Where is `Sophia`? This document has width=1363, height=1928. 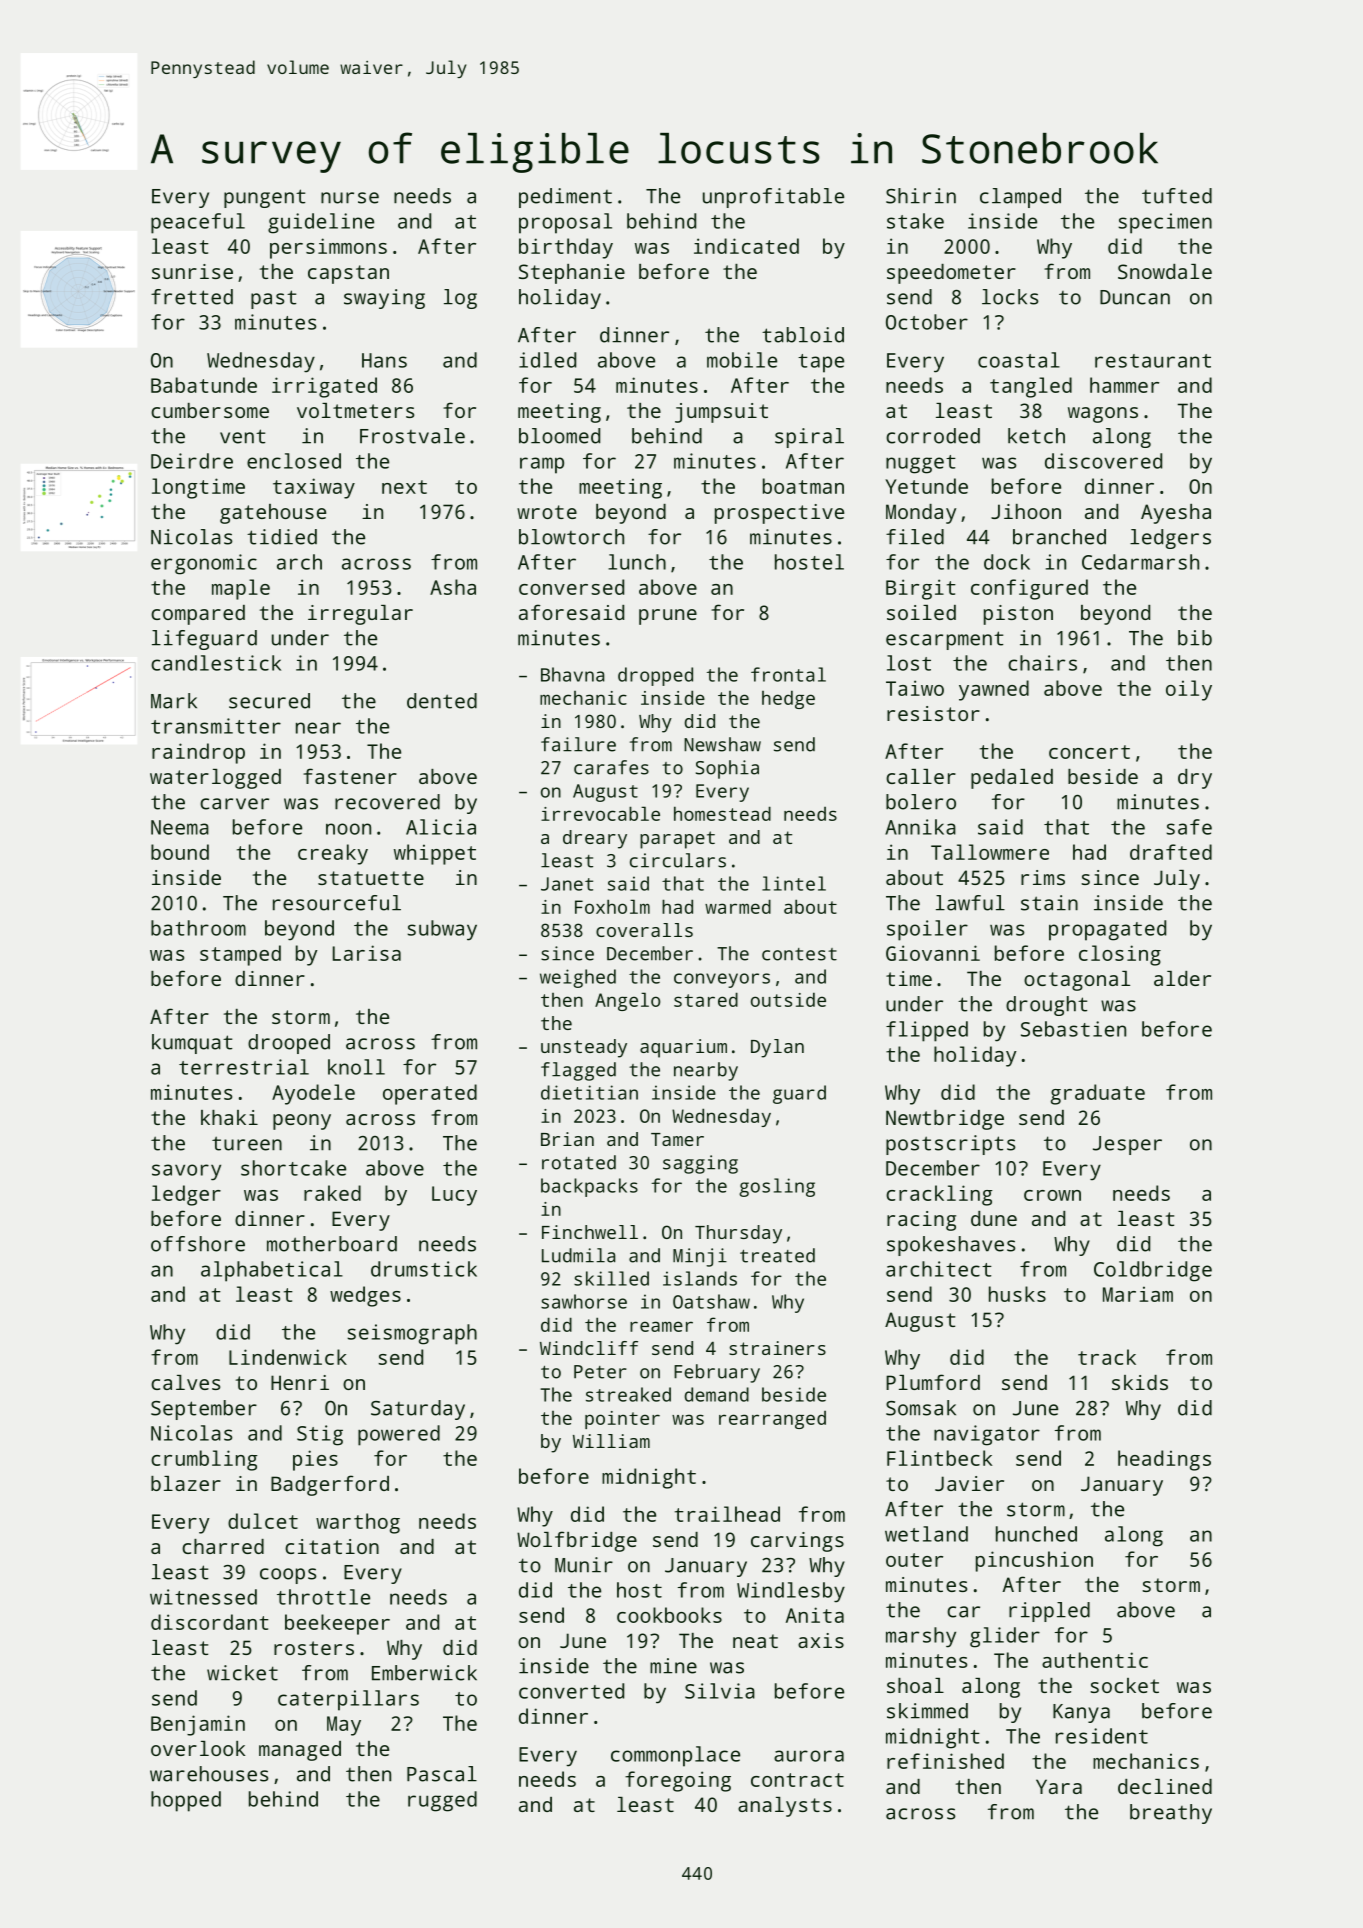
Sophia is located at coordinates (727, 769).
